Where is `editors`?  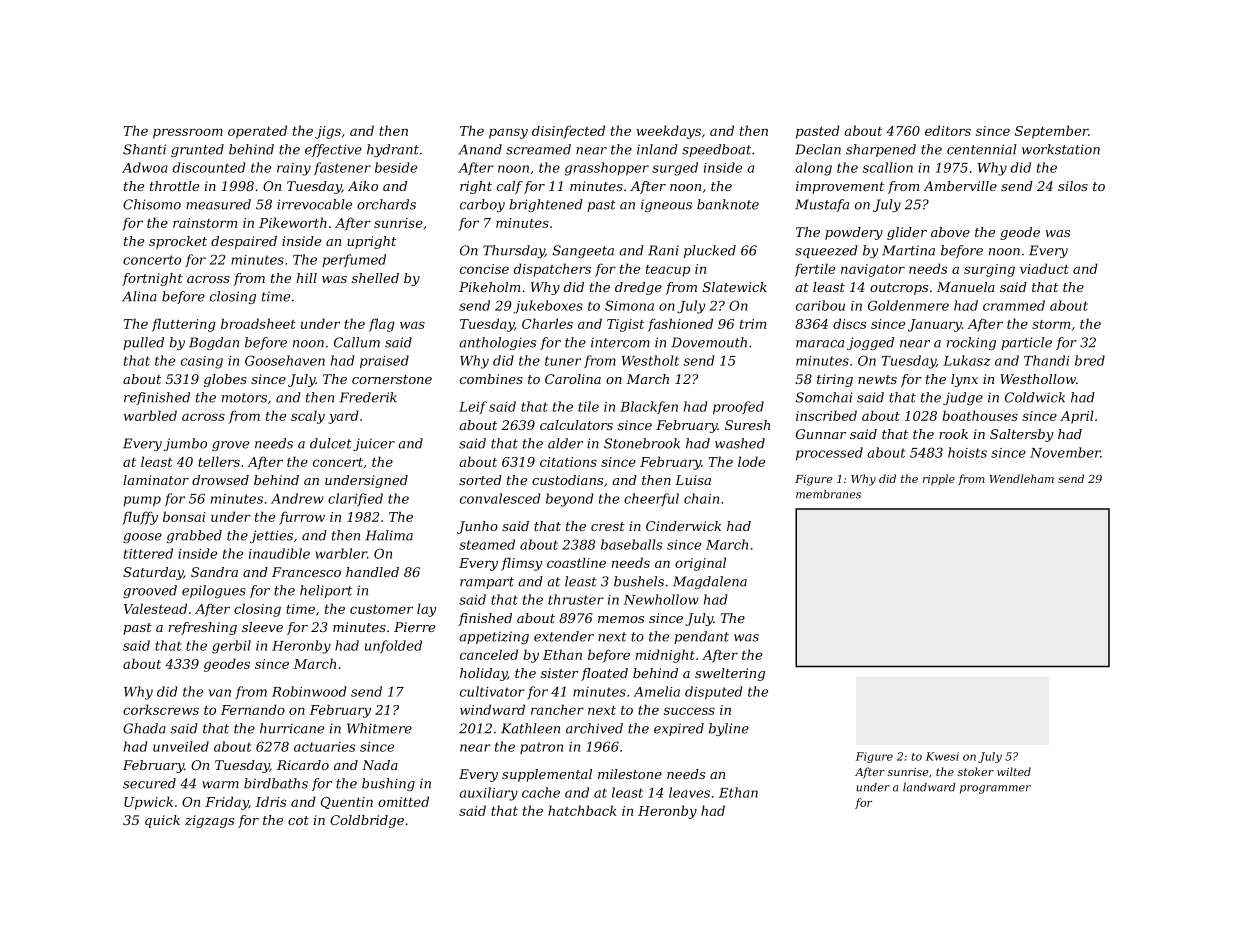
editors is located at coordinates (948, 130).
